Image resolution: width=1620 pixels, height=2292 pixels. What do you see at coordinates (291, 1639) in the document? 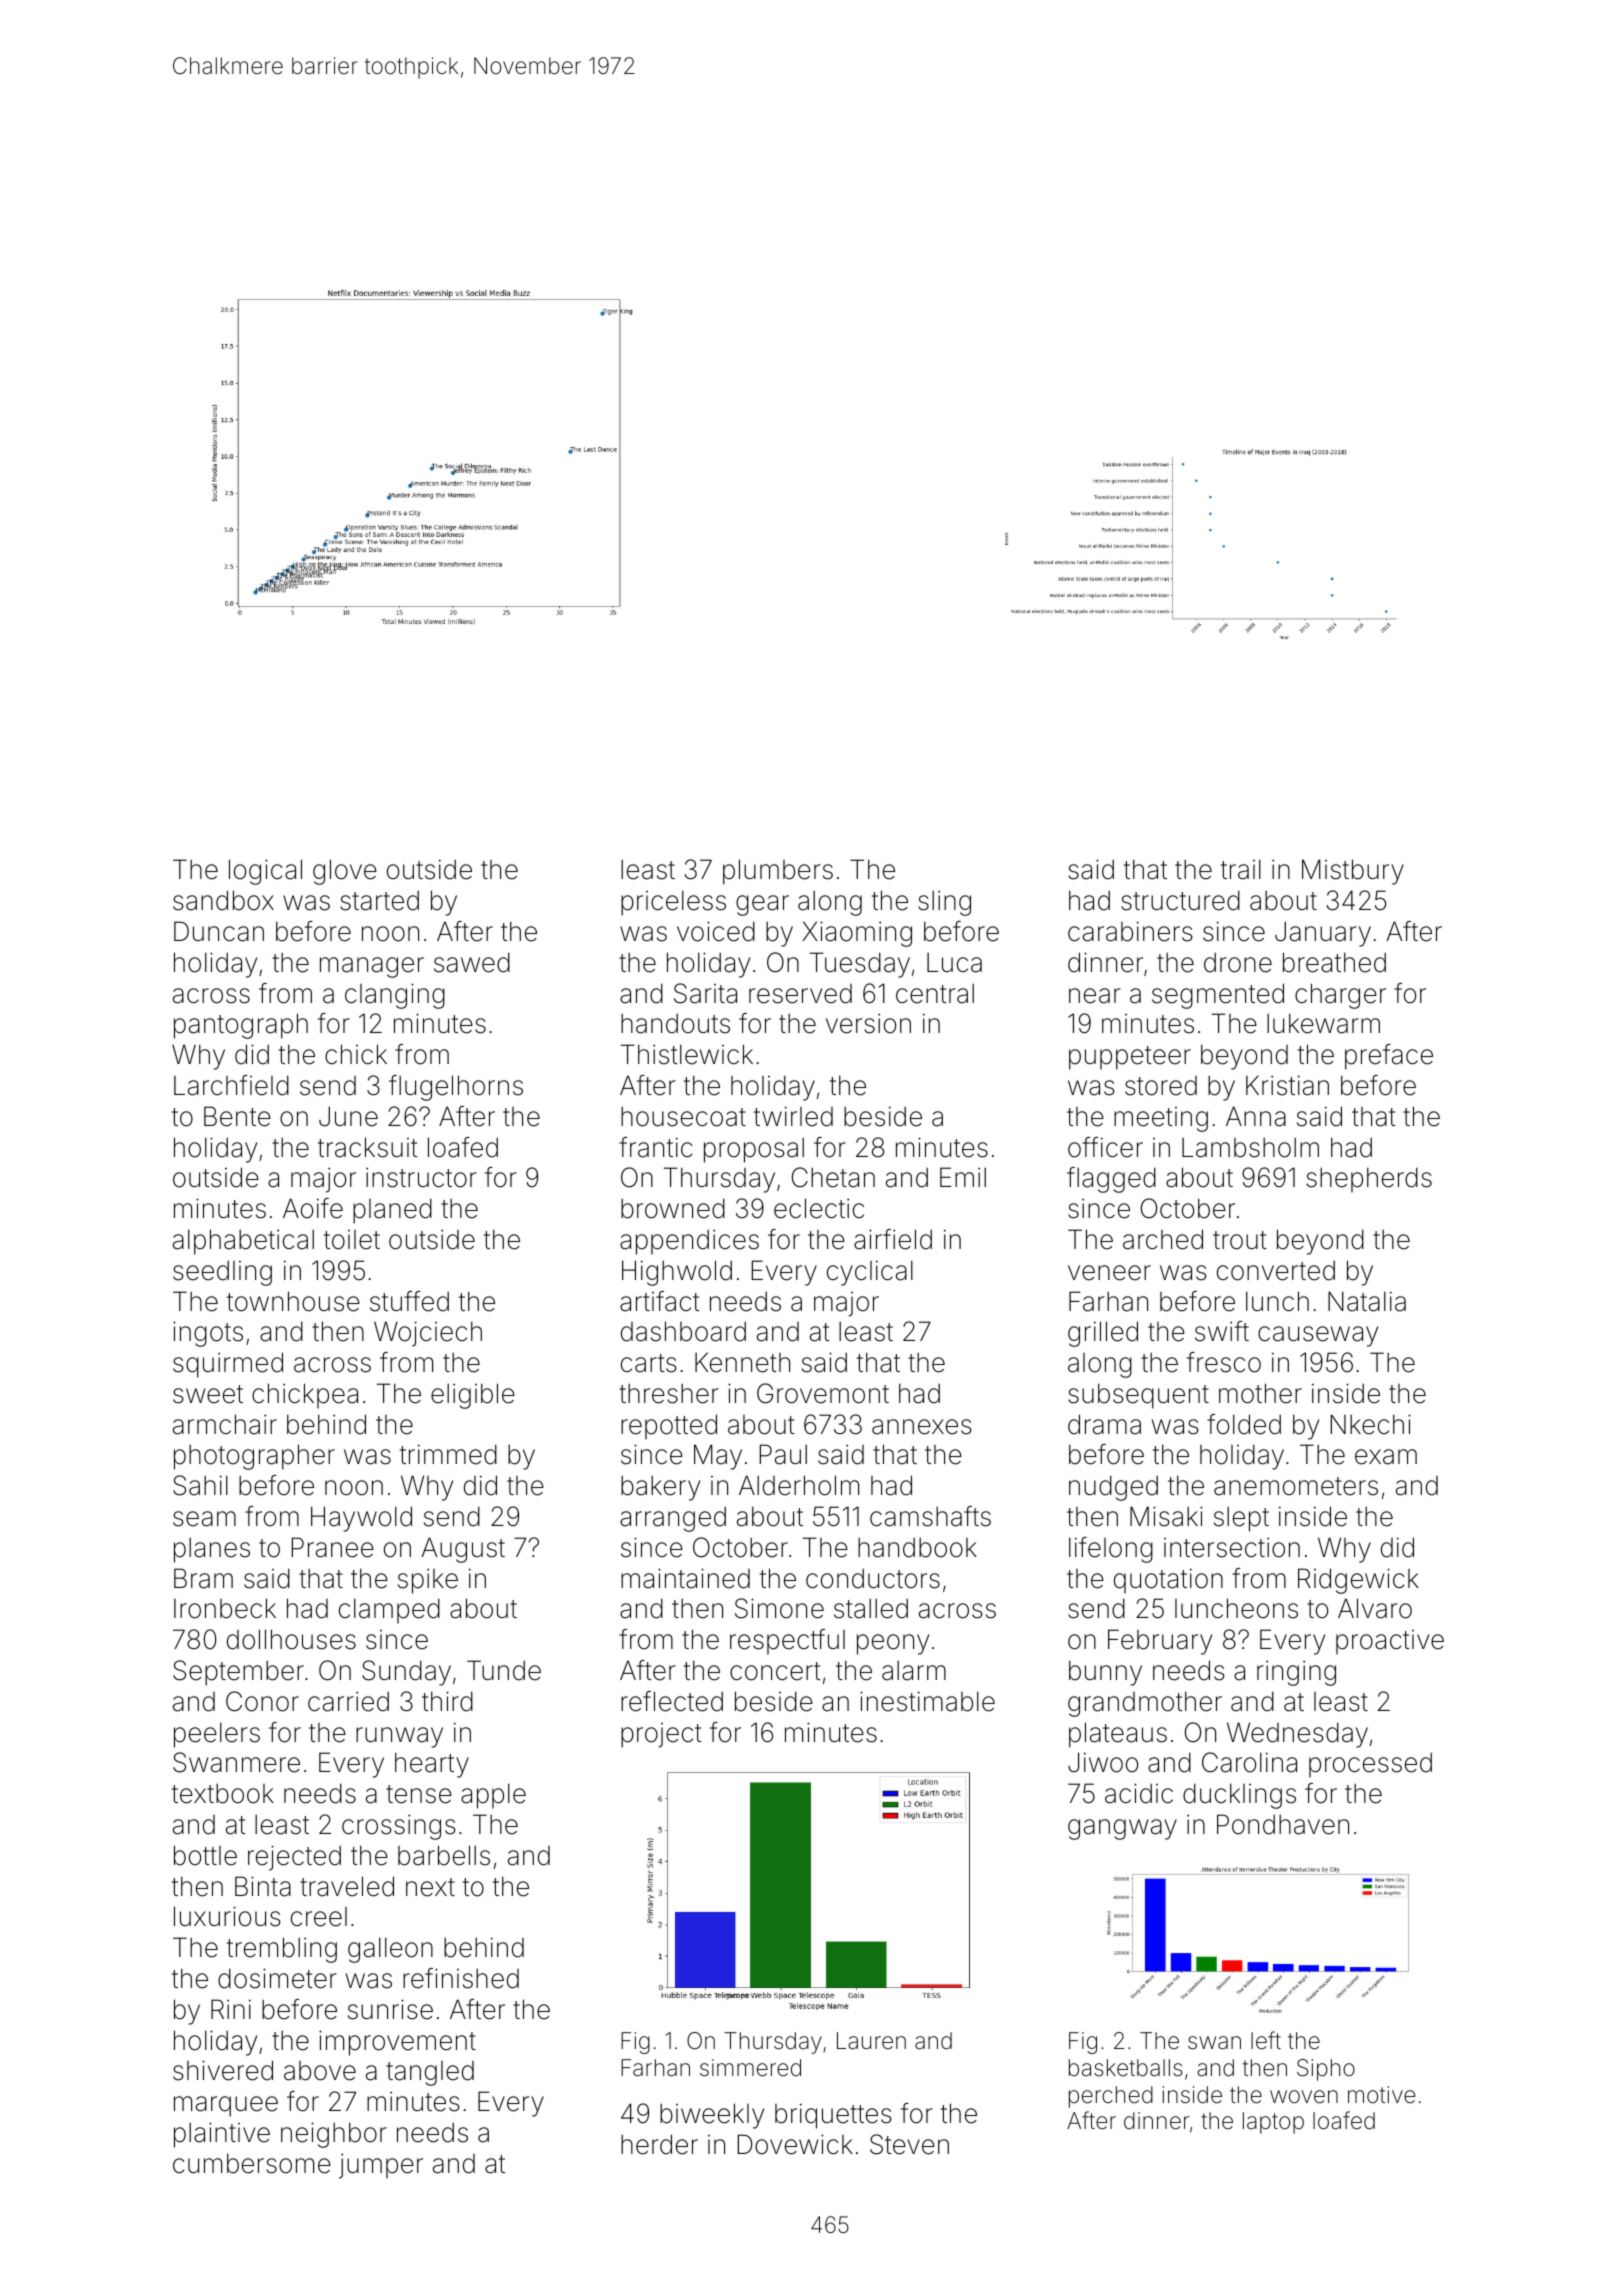
I see `dollhouses` at bounding box center [291, 1639].
